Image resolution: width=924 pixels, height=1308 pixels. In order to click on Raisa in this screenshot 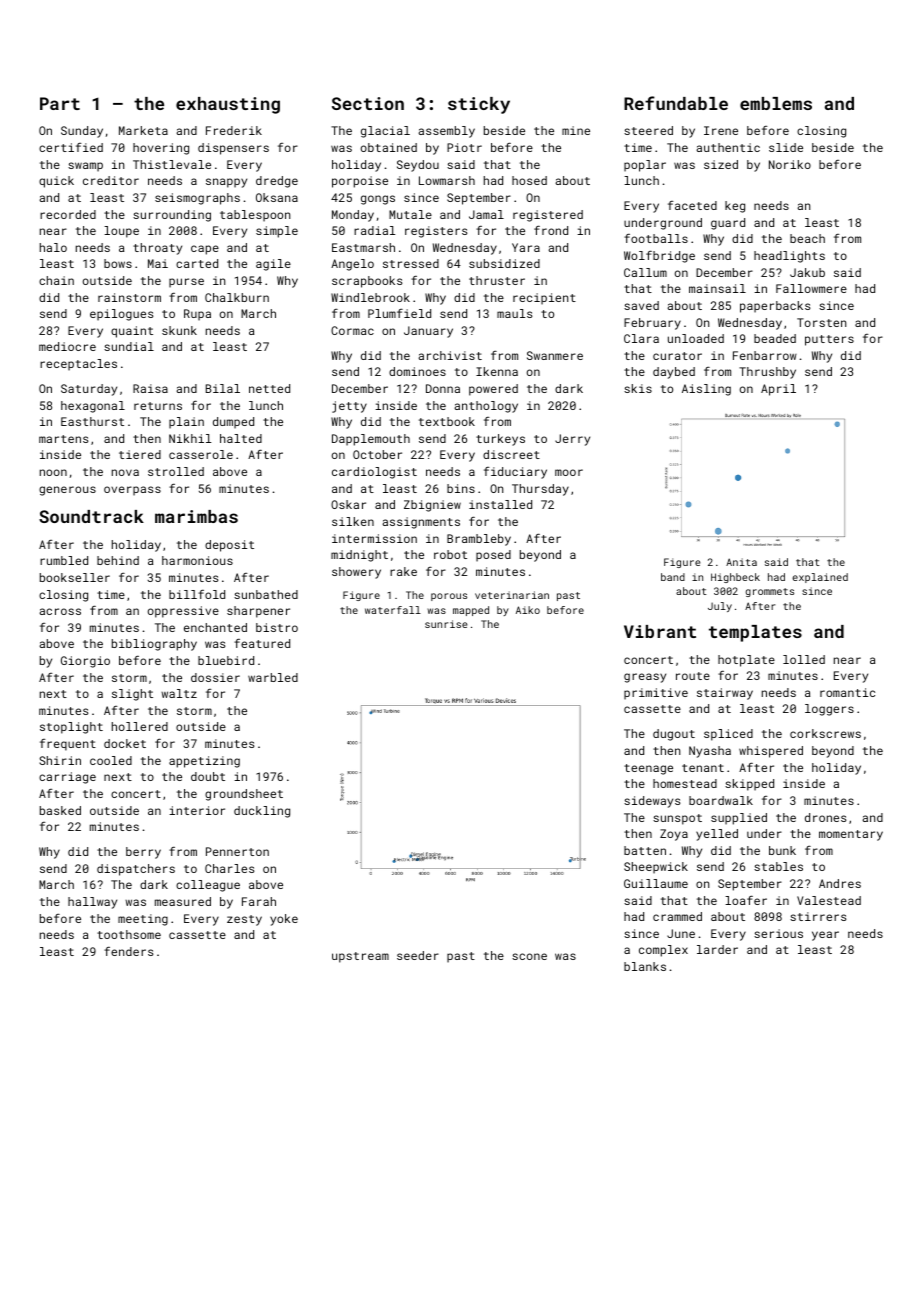, I will do `click(150, 388)`.
